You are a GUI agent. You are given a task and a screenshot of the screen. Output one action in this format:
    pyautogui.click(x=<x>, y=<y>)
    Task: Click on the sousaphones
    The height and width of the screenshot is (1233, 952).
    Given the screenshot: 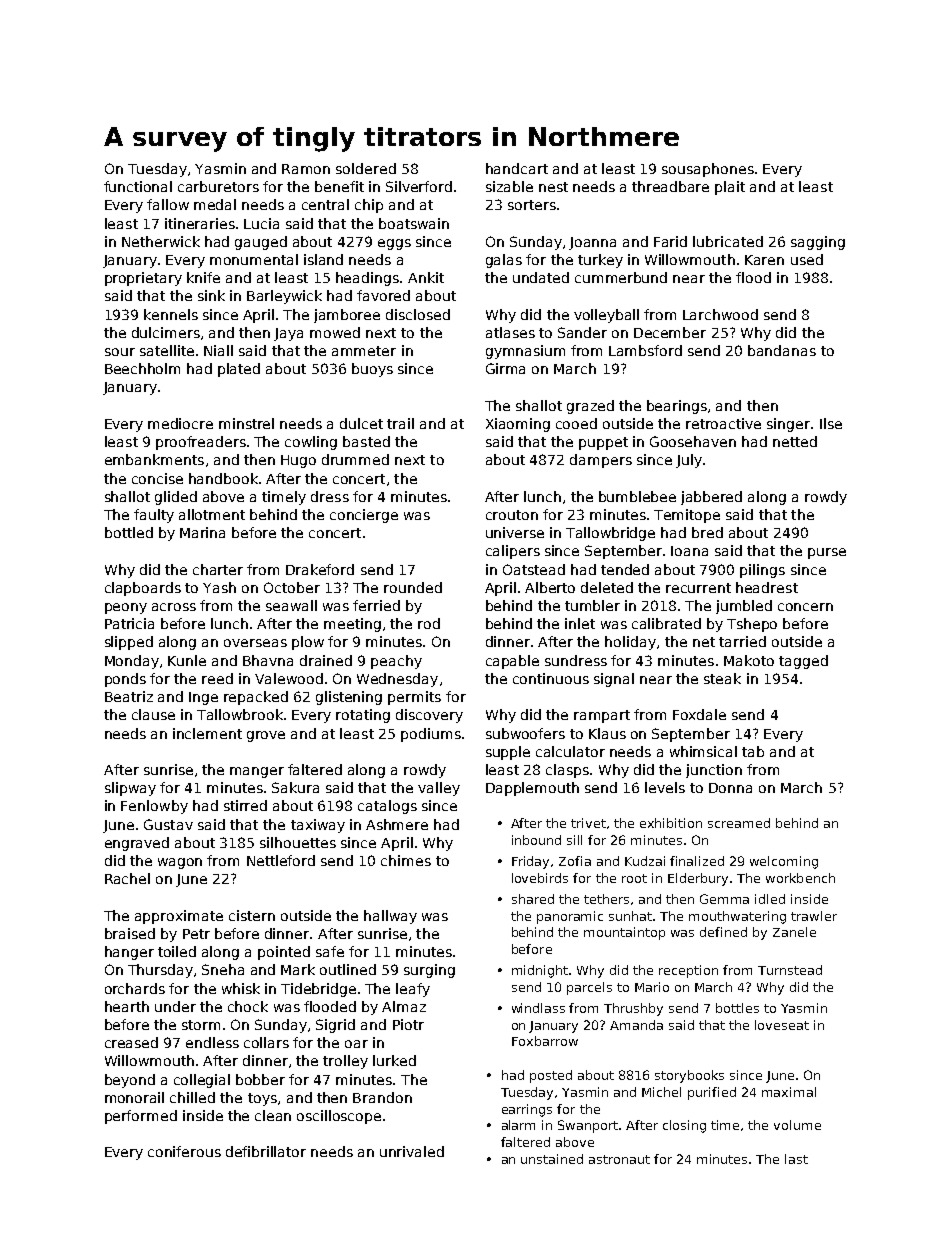 What is the action you would take?
    pyautogui.click(x=708, y=170)
